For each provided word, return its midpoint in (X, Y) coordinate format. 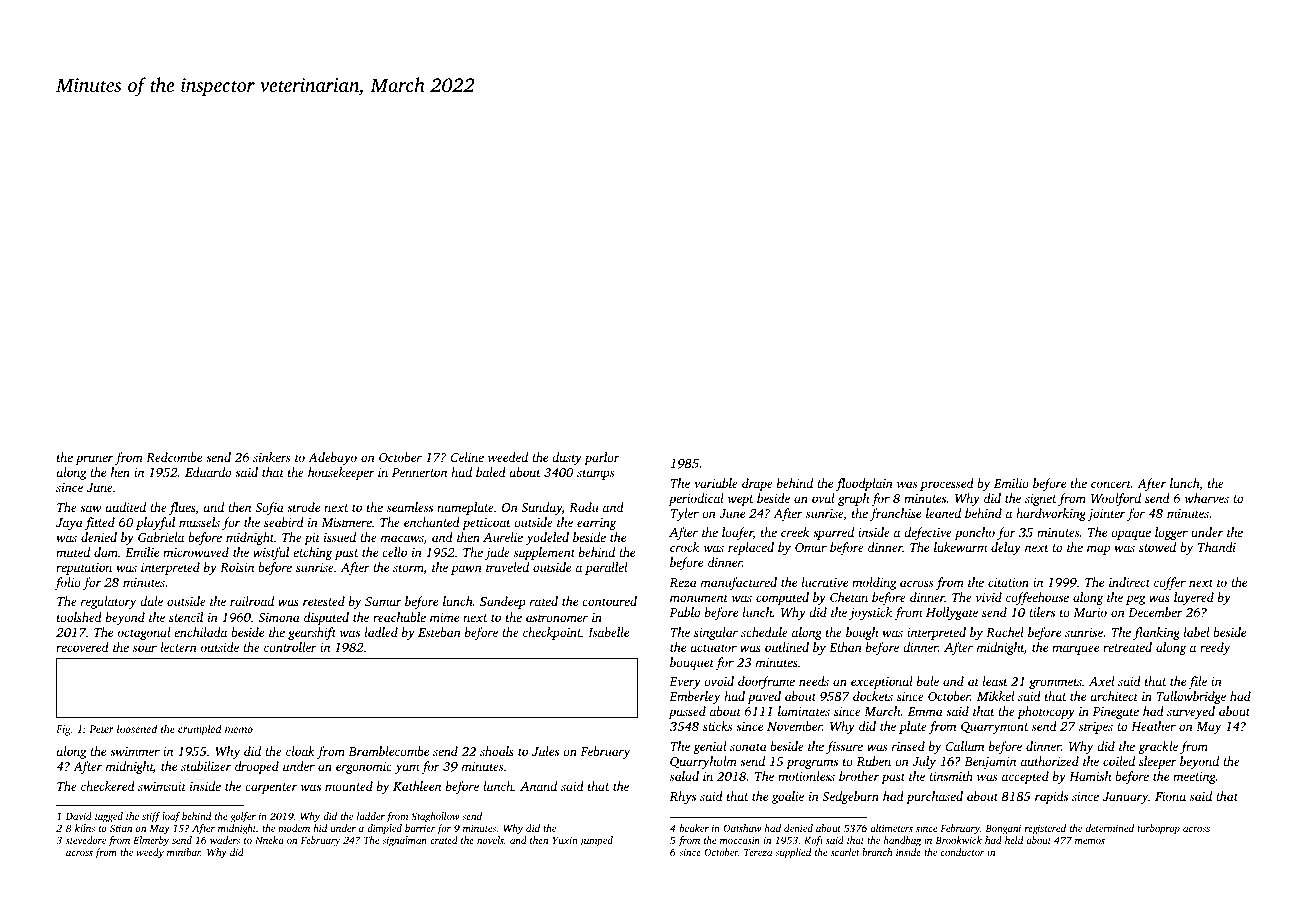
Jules (545, 751)
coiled (1119, 761)
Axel (1101, 681)
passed (687, 712)
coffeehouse (1037, 598)
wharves (1207, 498)
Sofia (269, 508)
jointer (1106, 515)
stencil (186, 617)
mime (444, 617)
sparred (833, 533)
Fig (63, 730)
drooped (257, 767)
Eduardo (208, 472)
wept (741, 500)
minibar (184, 852)
